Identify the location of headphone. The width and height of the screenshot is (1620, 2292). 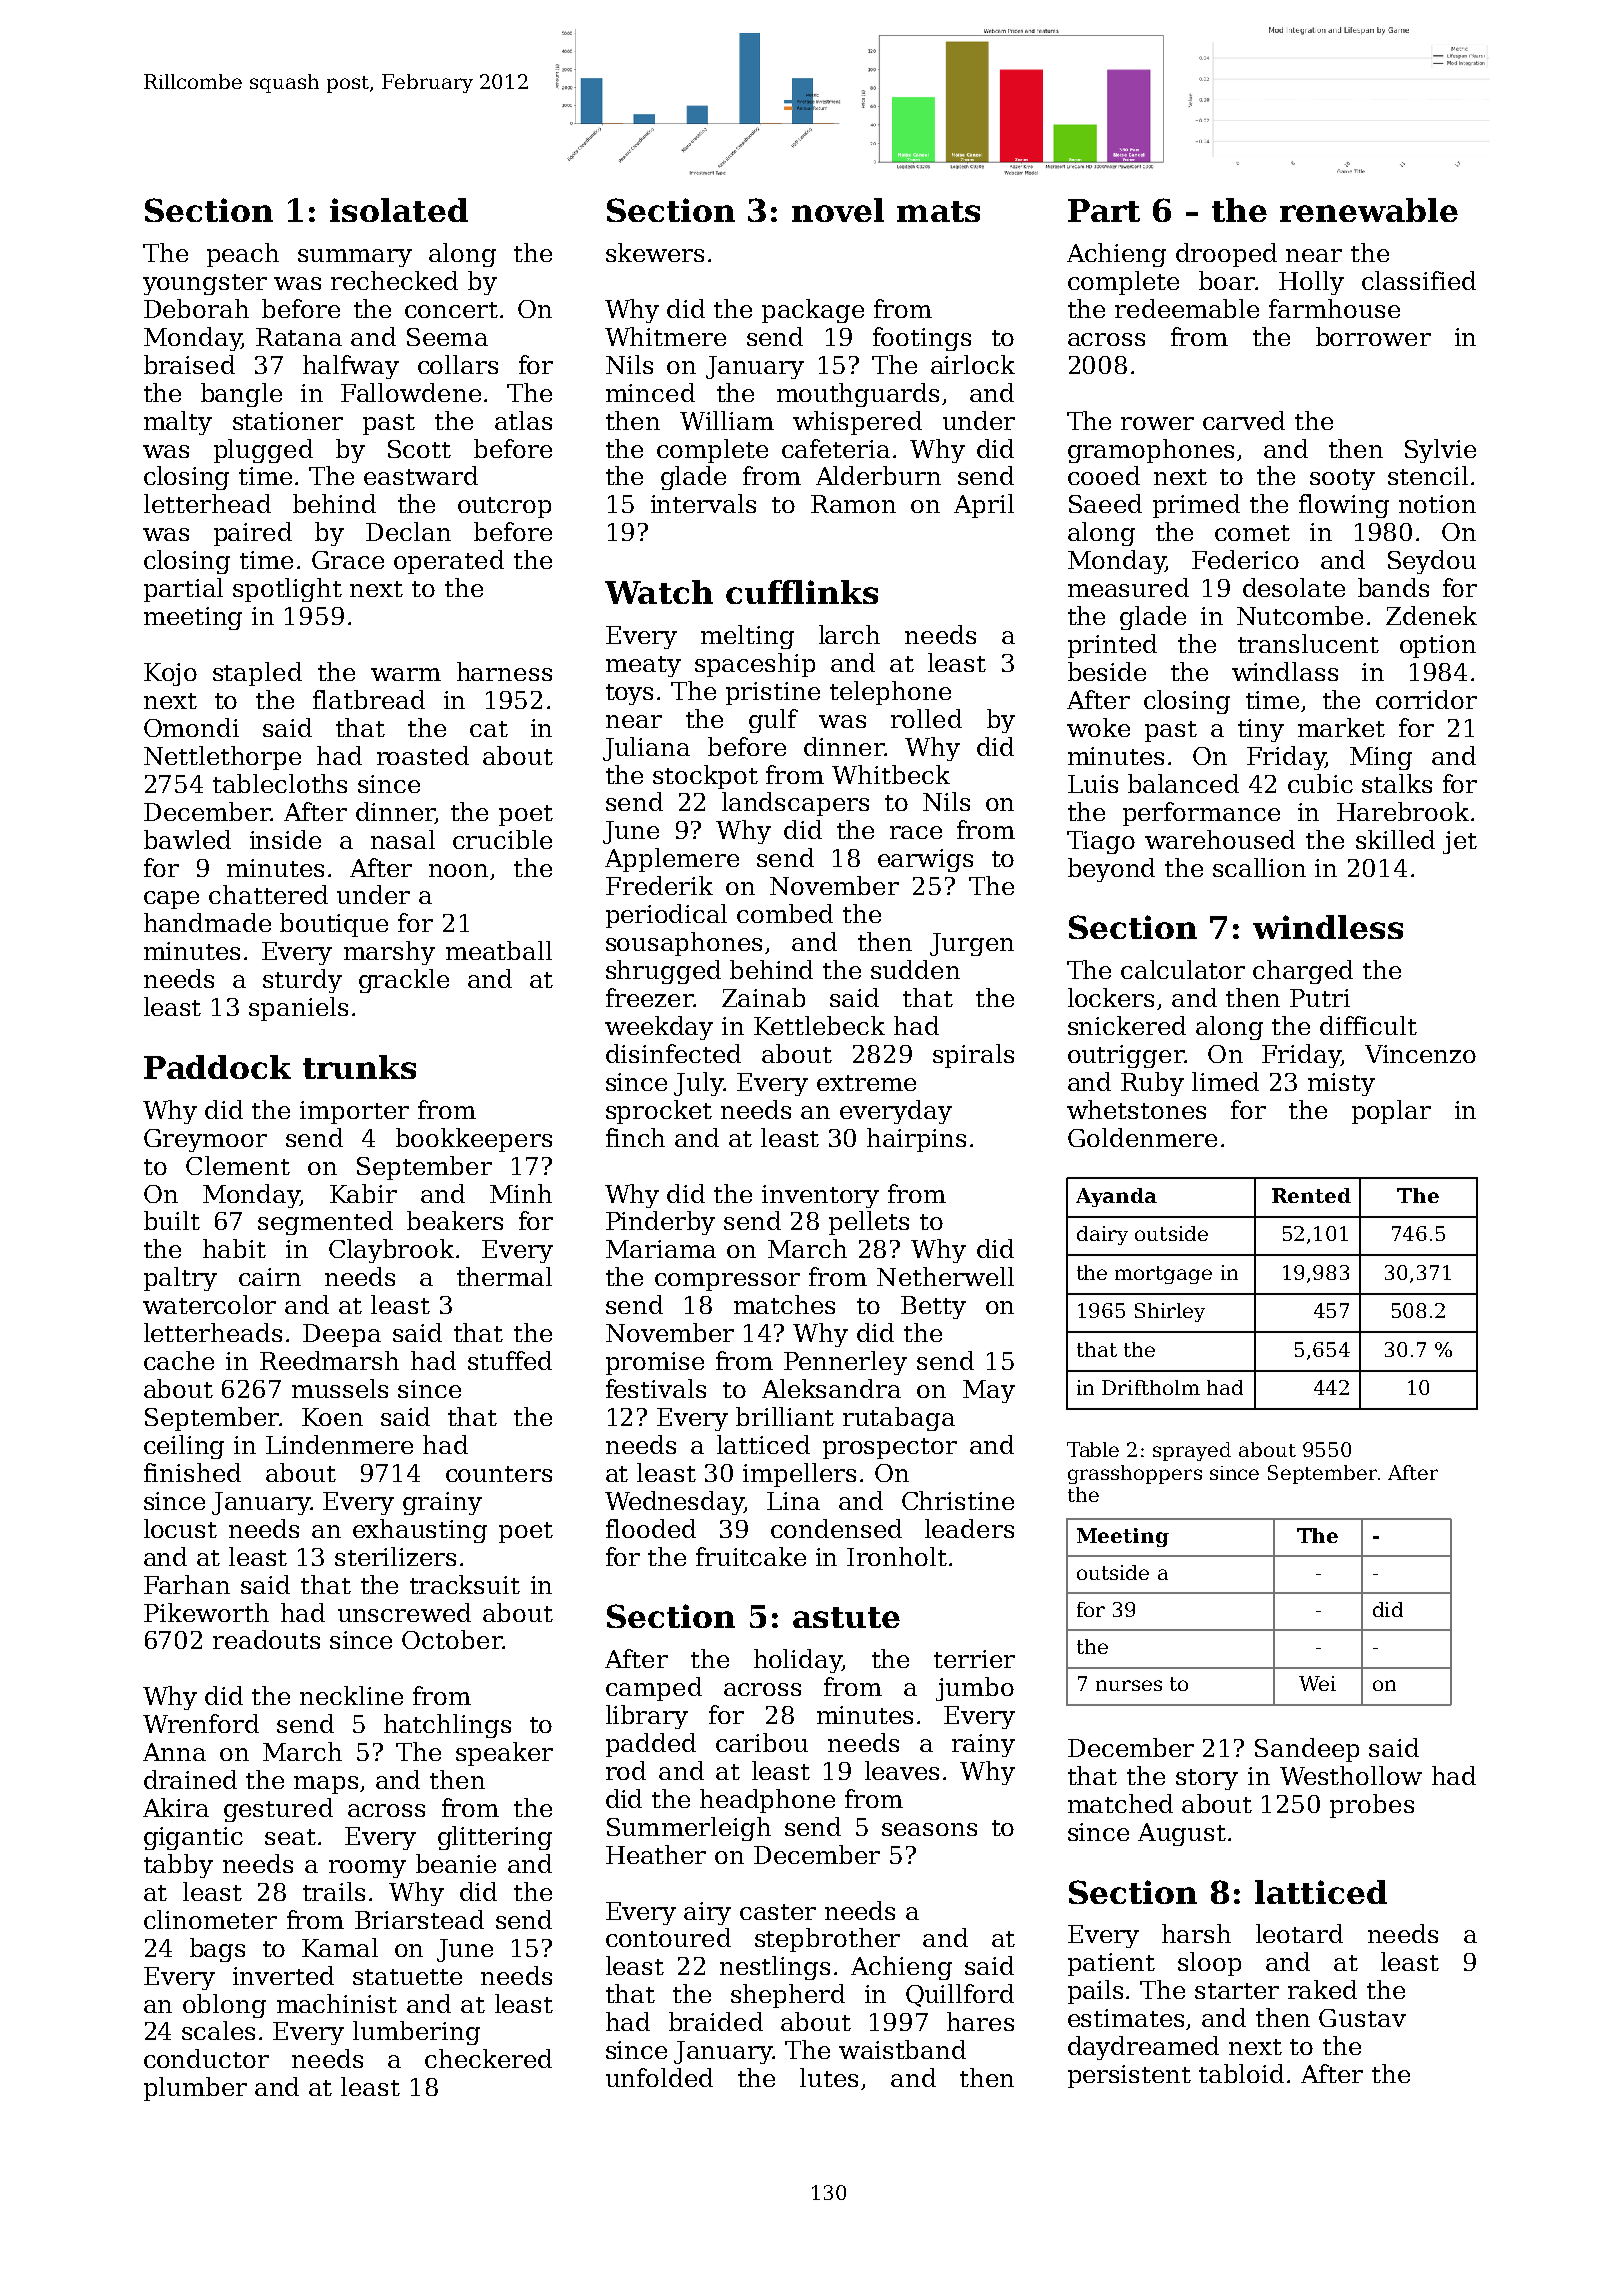
(767, 1801).
